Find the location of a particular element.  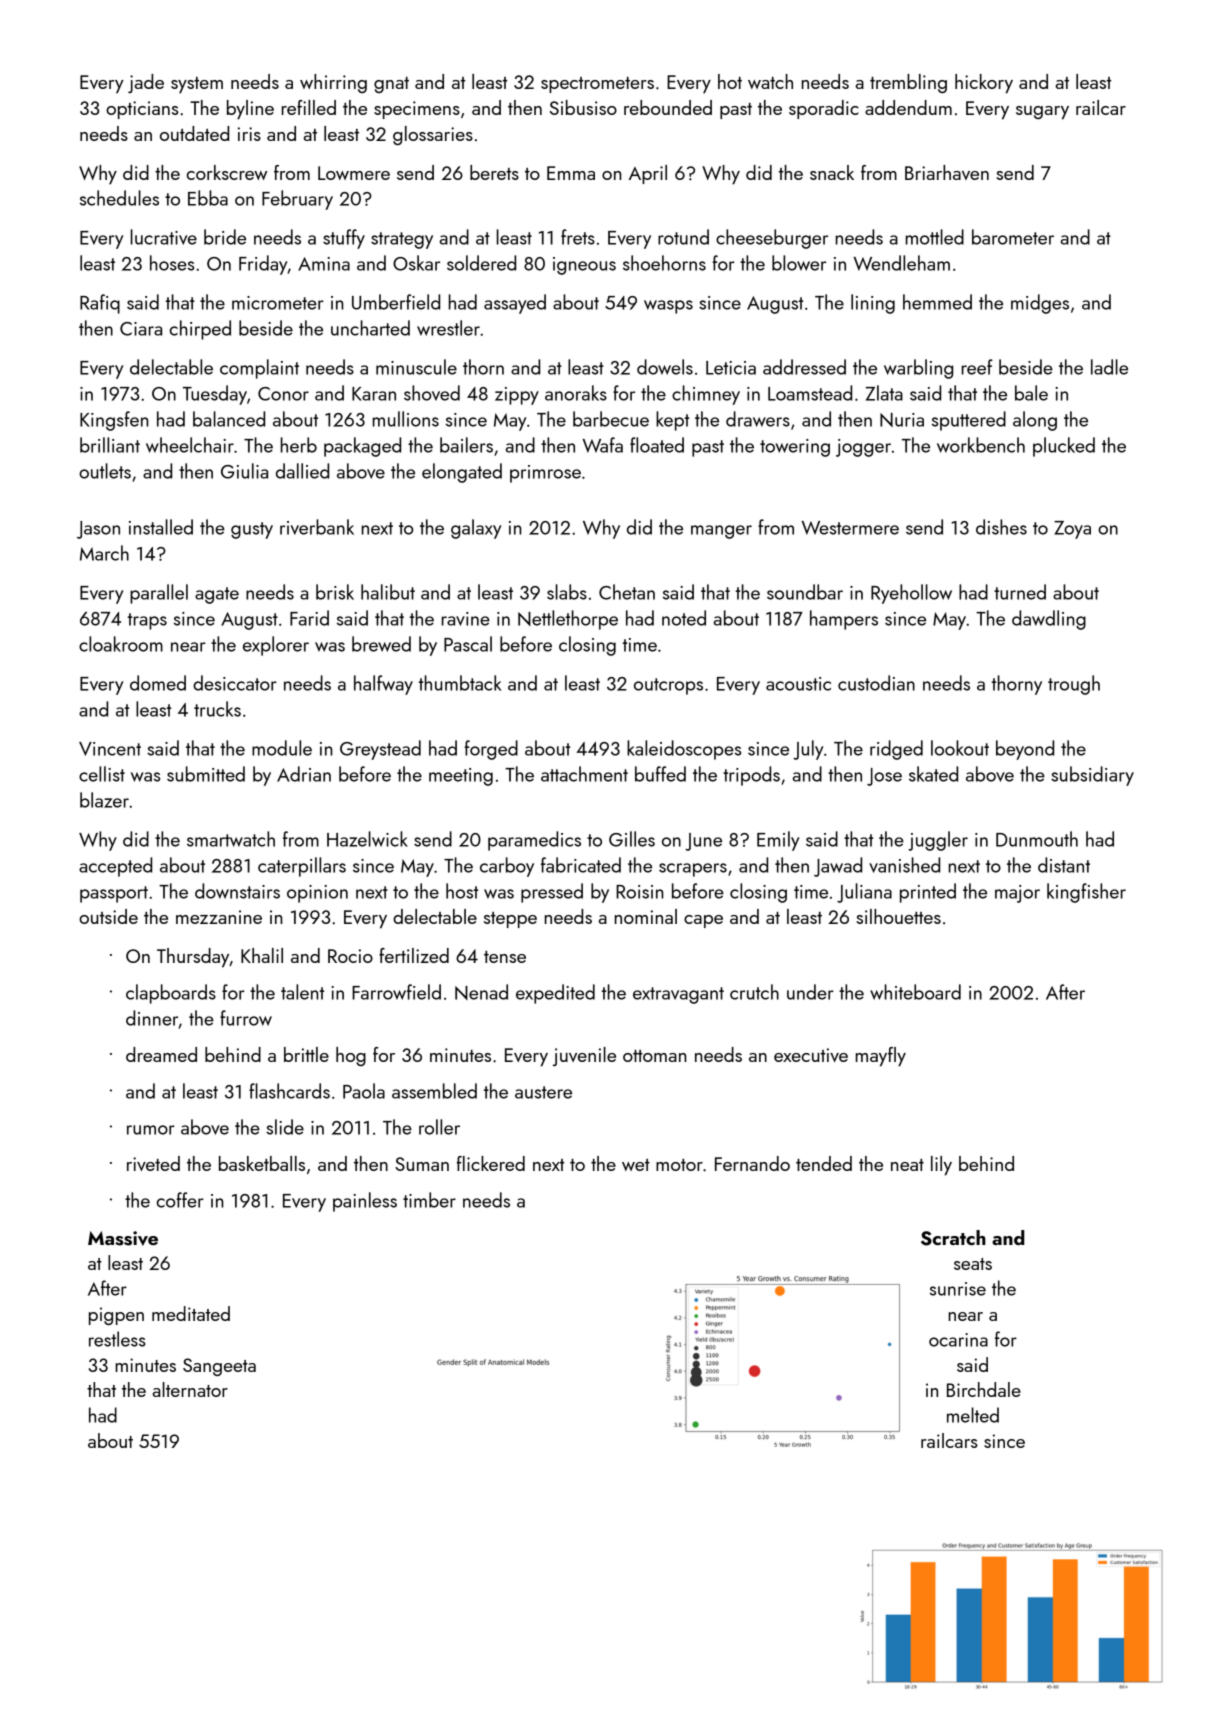

hot is located at coordinates (730, 81).
